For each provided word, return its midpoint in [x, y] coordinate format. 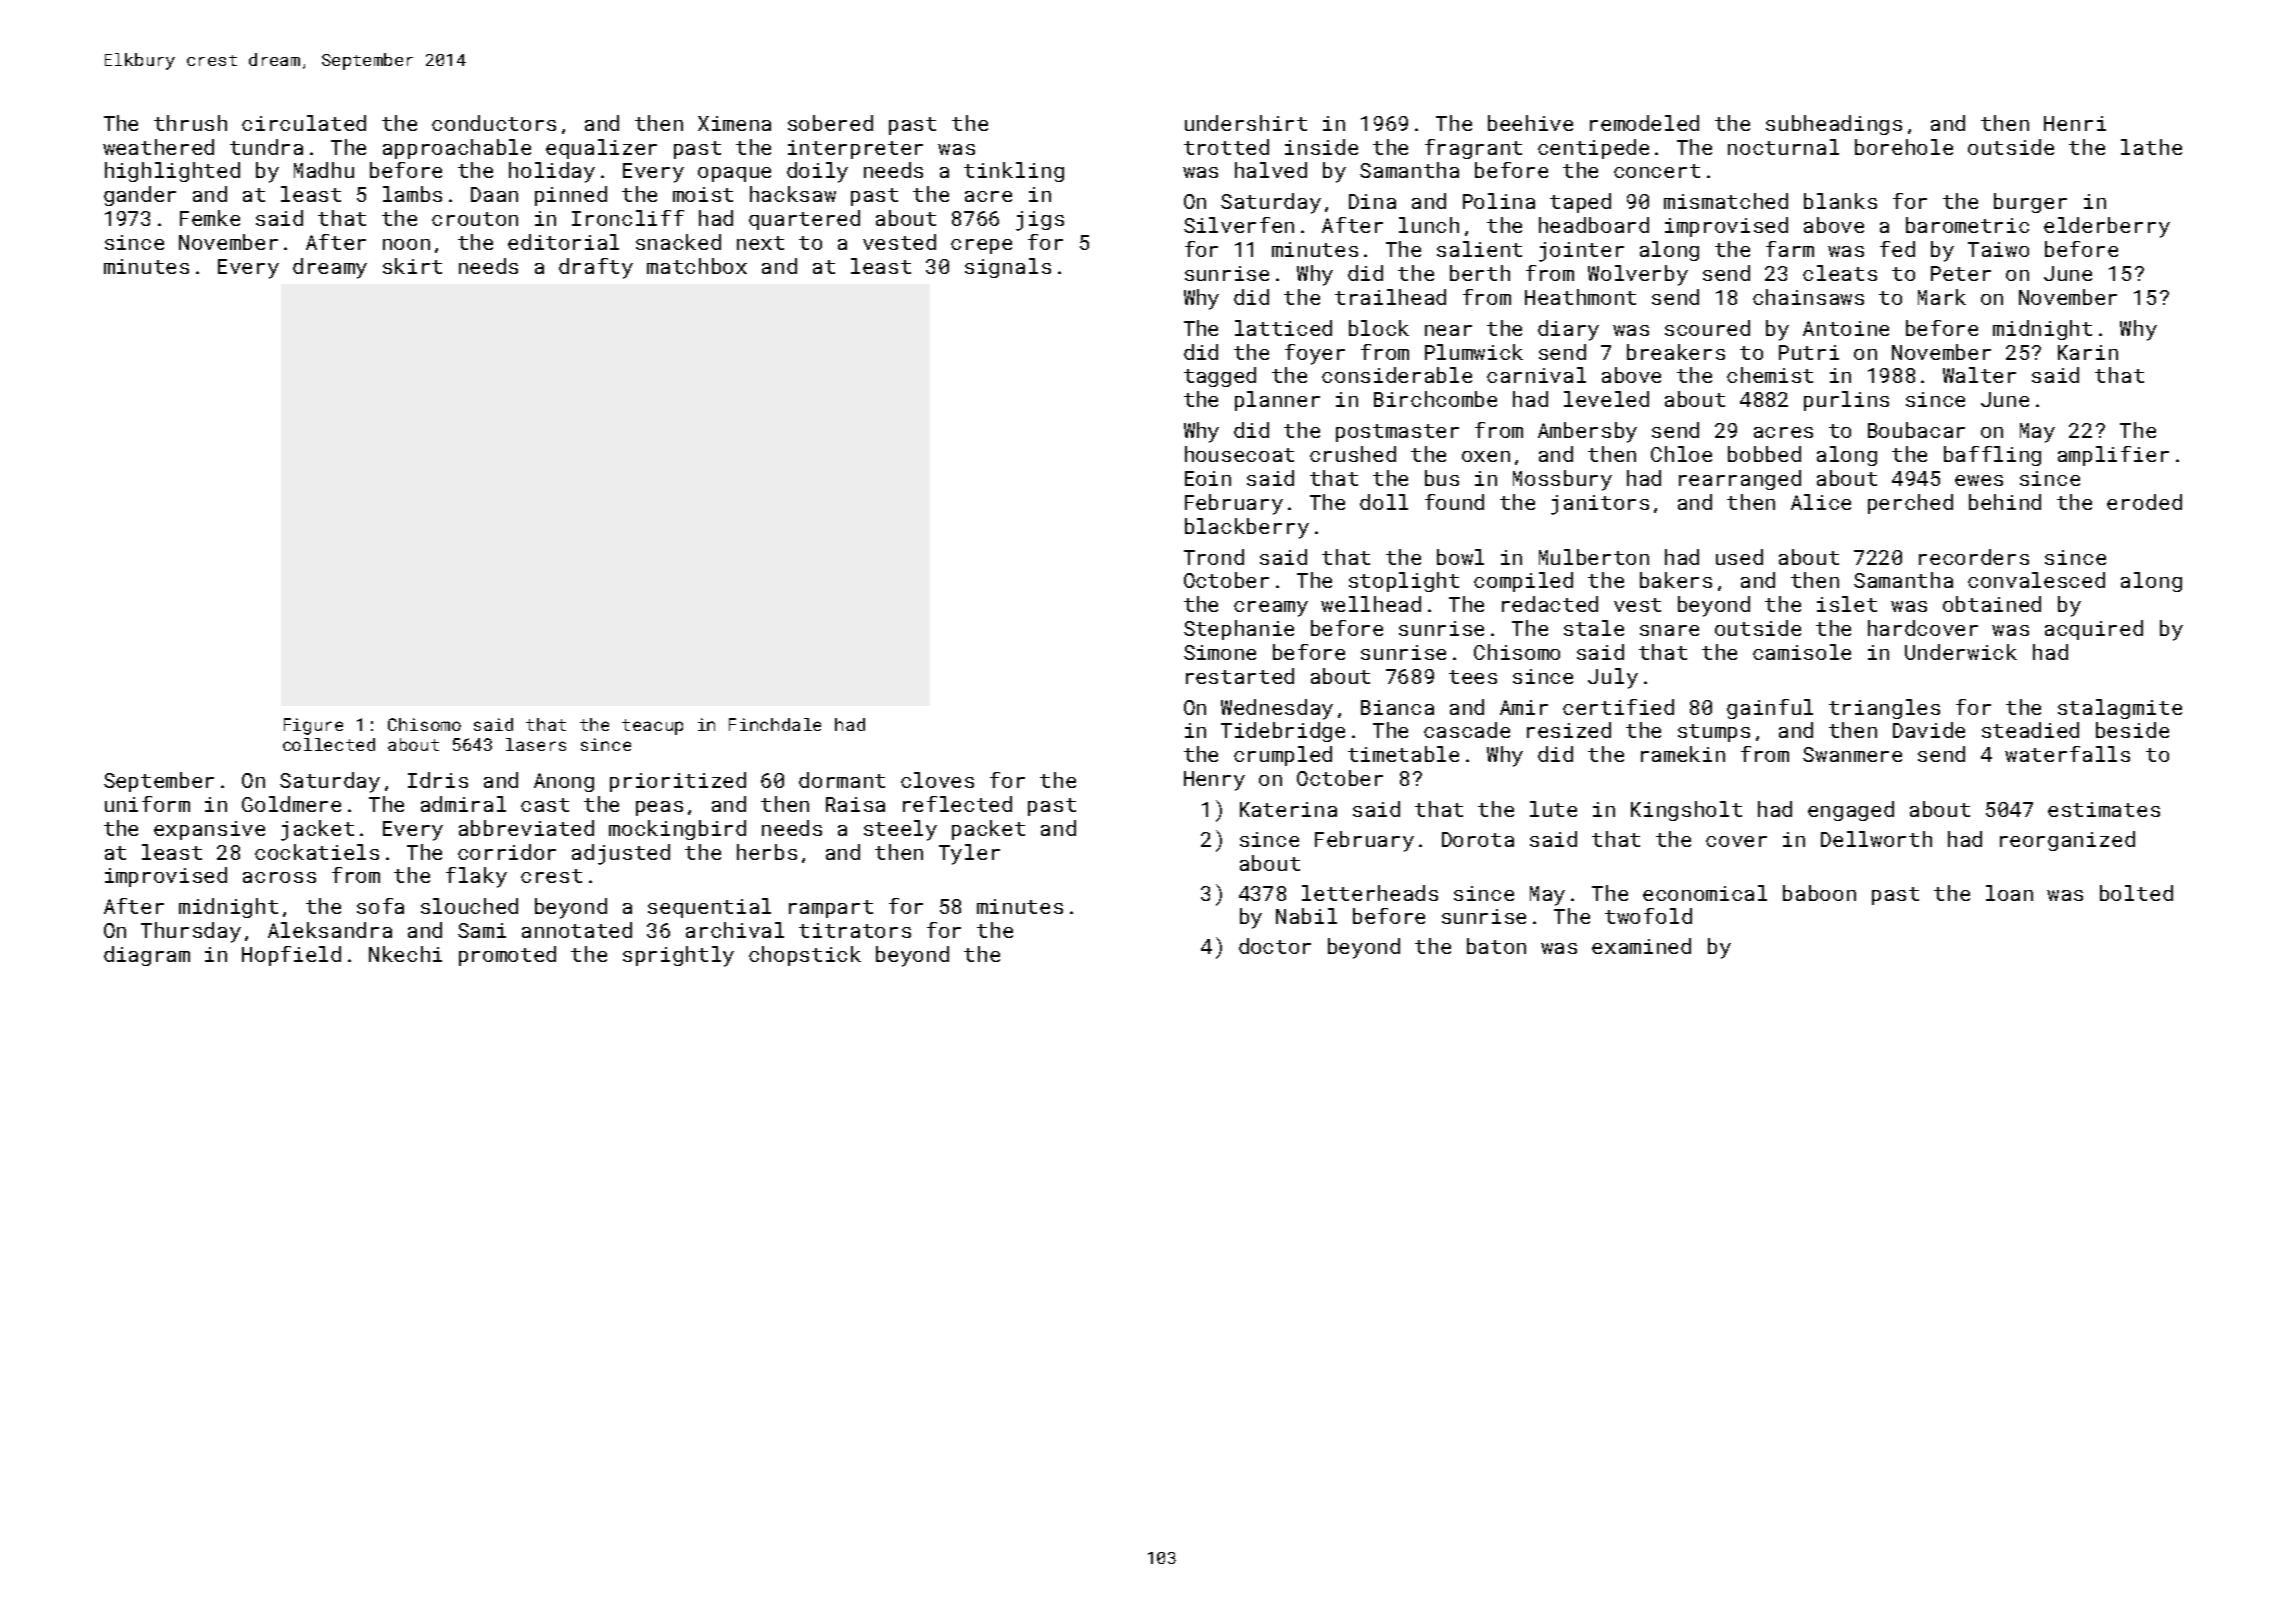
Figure [313, 726]
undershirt [1246, 123]
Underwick [1961, 652]
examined [1641, 946]
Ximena [734, 123]
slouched [469, 906]
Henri [2075, 123]
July [1613, 678]
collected [329, 744]
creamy [1271, 609]
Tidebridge [1283, 732]
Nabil [1306, 916]
